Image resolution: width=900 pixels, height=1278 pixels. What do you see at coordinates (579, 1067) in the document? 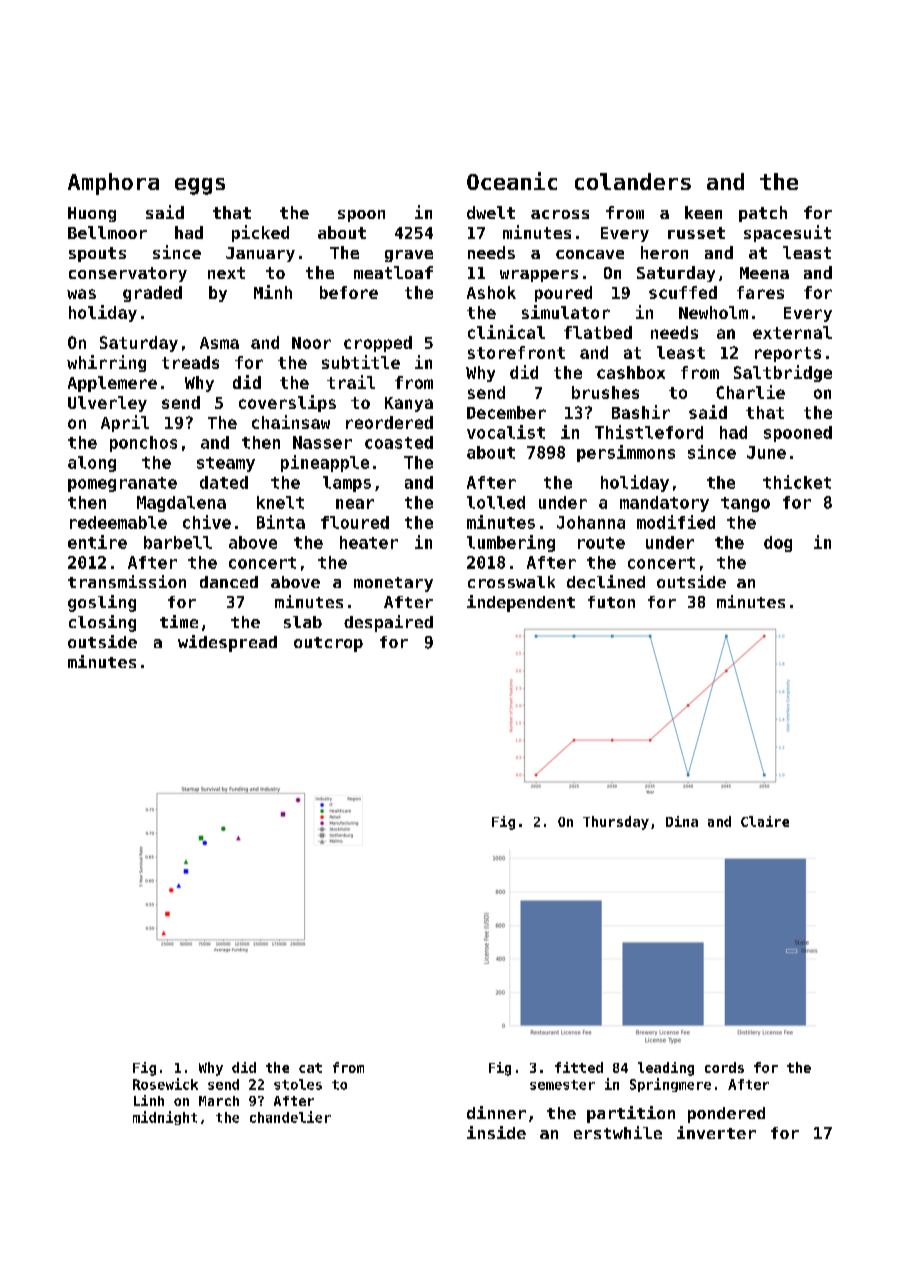
I see `fitted` at bounding box center [579, 1067].
